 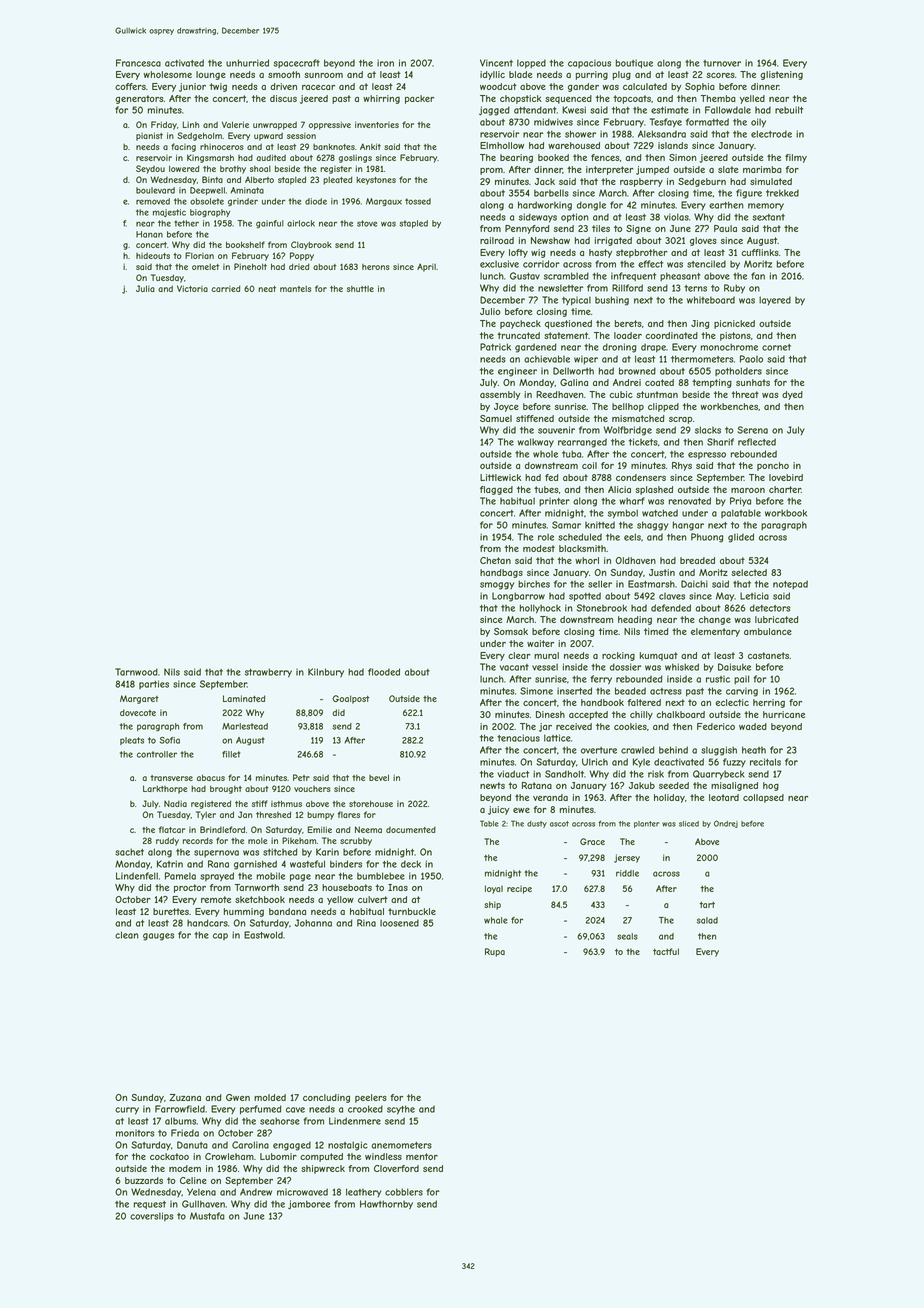 I want to click on Patrick, so click(x=495, y=347).
